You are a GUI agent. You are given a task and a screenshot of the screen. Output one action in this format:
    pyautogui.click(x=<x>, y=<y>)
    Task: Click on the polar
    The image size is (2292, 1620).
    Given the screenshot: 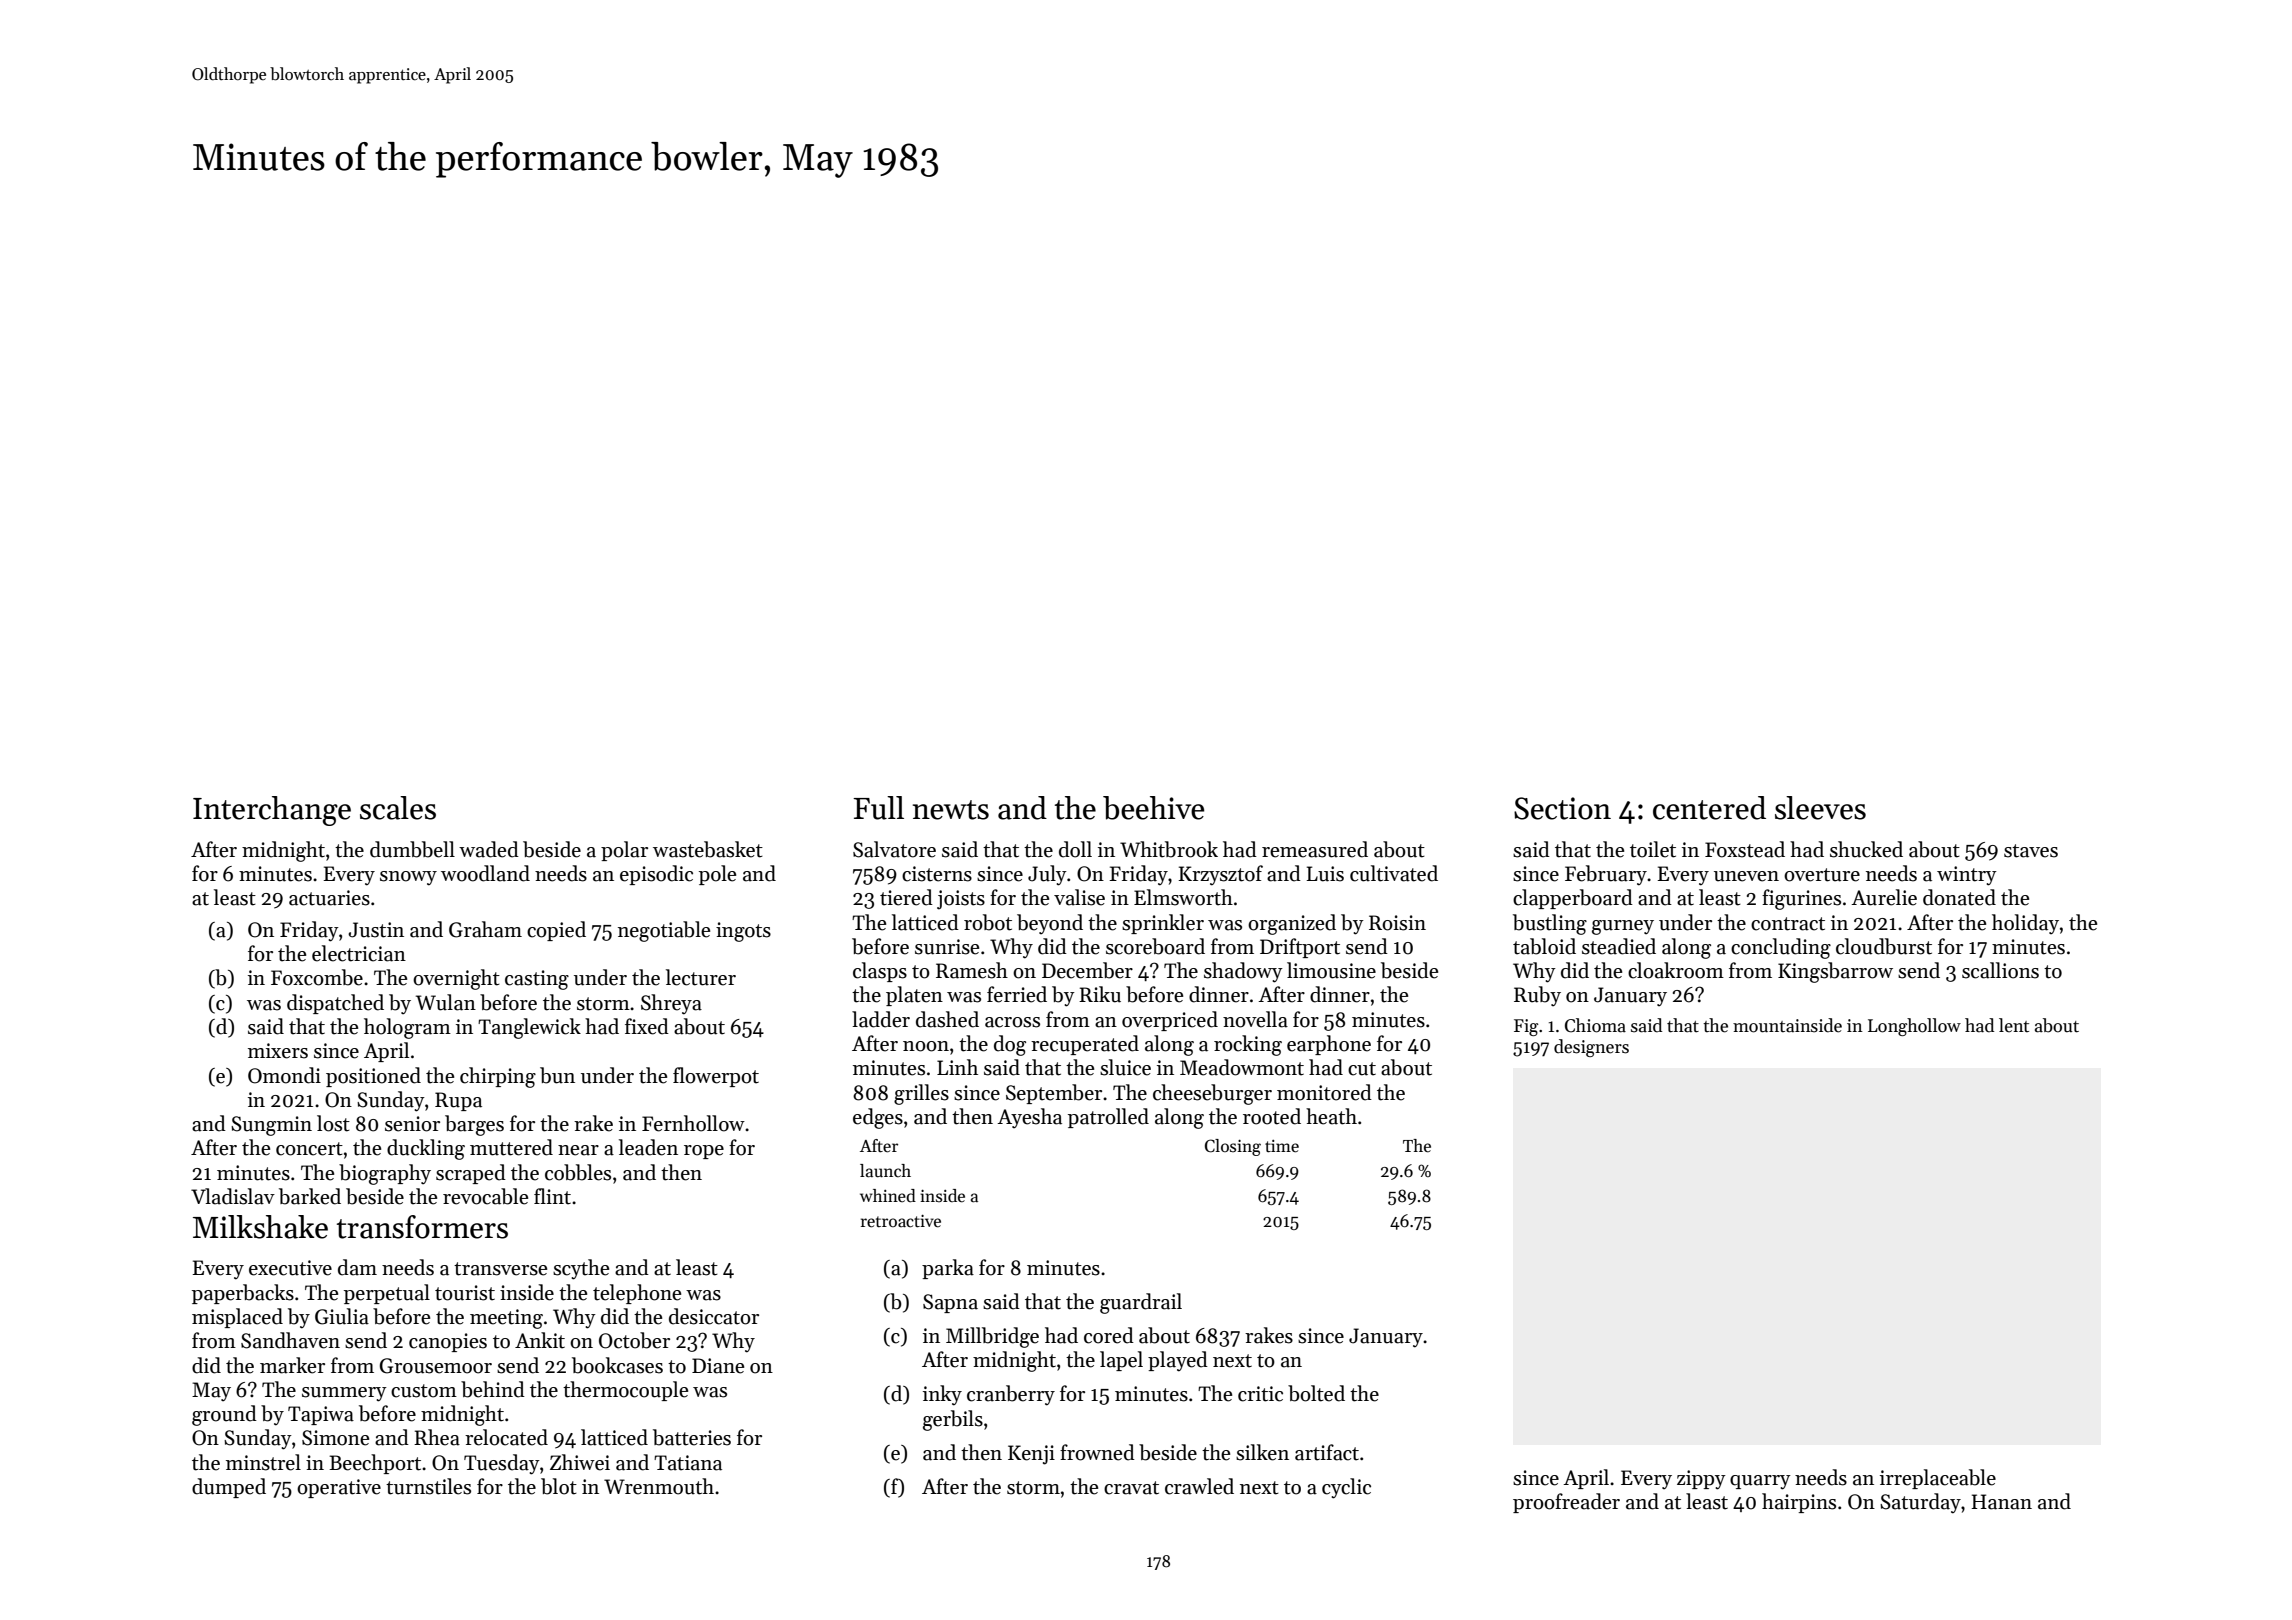 What is the action you would take?
    pyautogui.click(x=624, y=851)
